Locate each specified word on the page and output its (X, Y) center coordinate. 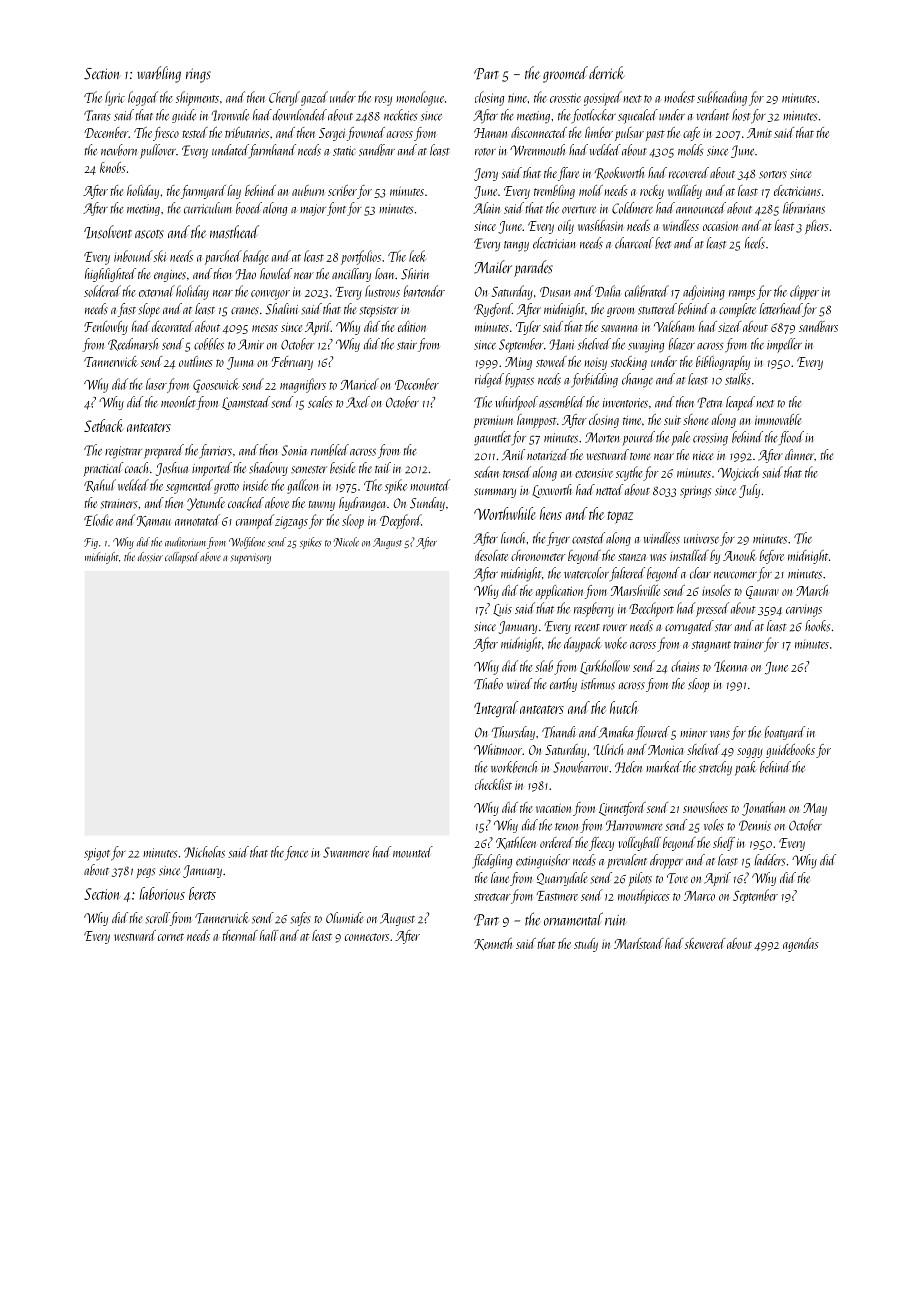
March (812, 590)
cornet (171, 937)
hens (551, 513)
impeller (784, 345)
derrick (606, 72)
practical (103, 469)
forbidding (594, 380)
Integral (496, 709)
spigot (97, 854)
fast (127, 310)
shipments (197, 98)
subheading (722, 98)
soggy (750, 753)
